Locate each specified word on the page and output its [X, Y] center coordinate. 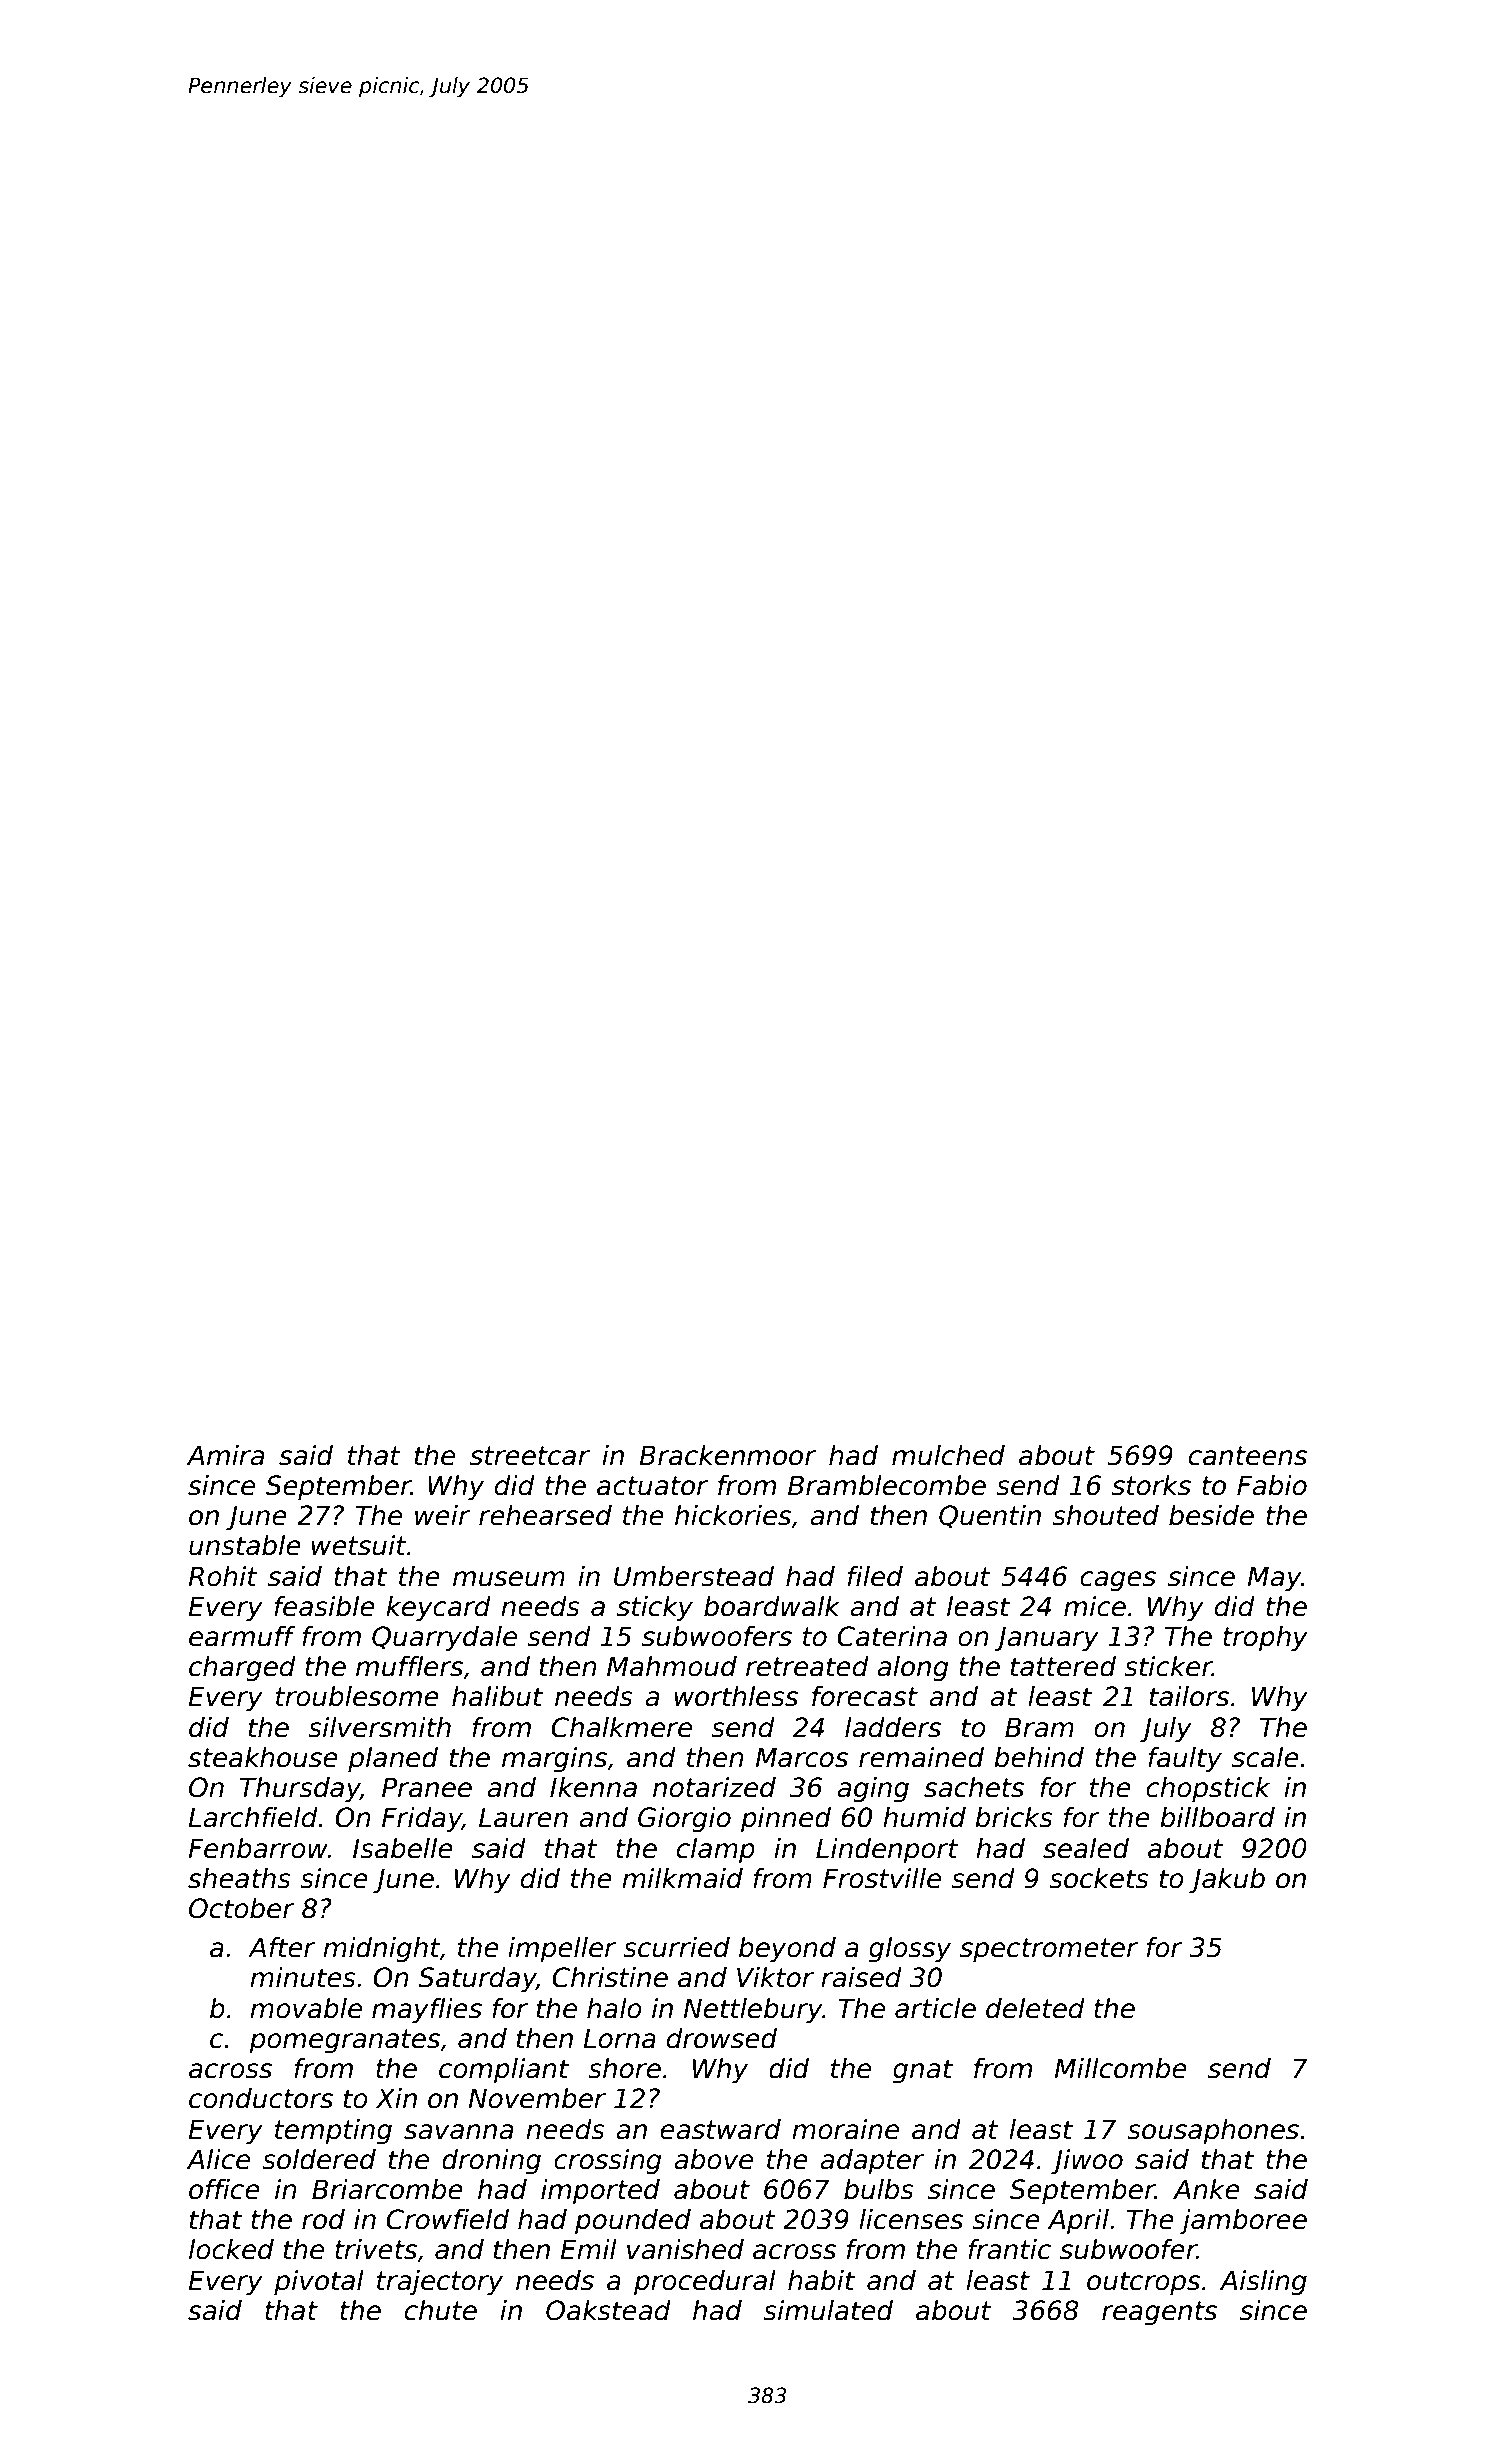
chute [441, 2310]
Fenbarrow [258, 1848]
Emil [588, 2249]
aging [873, 1790]
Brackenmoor [728, 1455]
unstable [245, 1545]
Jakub [1227, 1881]
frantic [1009, 2249]
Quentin [990, 1517]
